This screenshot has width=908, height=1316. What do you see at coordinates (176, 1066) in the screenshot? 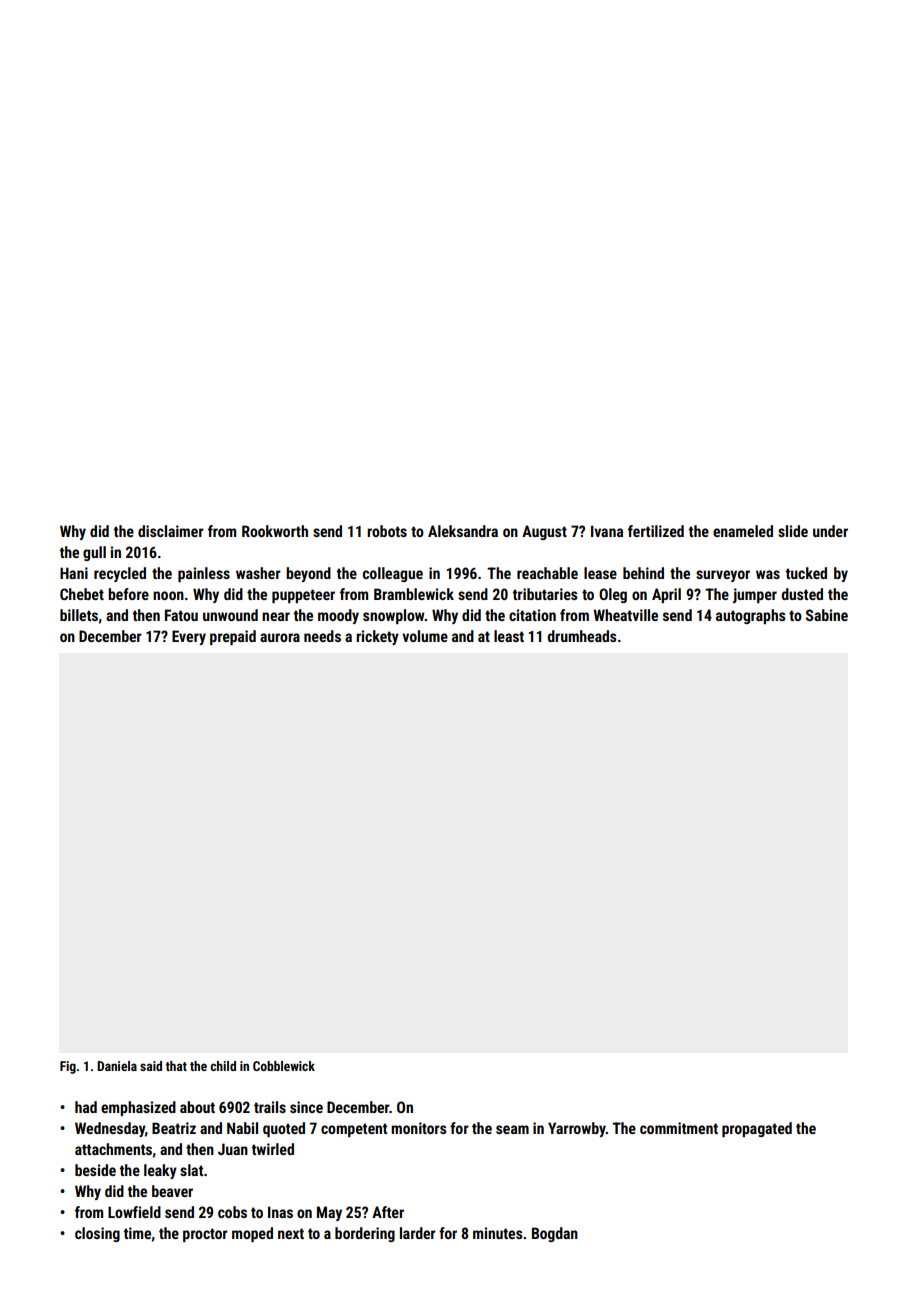
I see `that` at bounding box center [176, 1066].
